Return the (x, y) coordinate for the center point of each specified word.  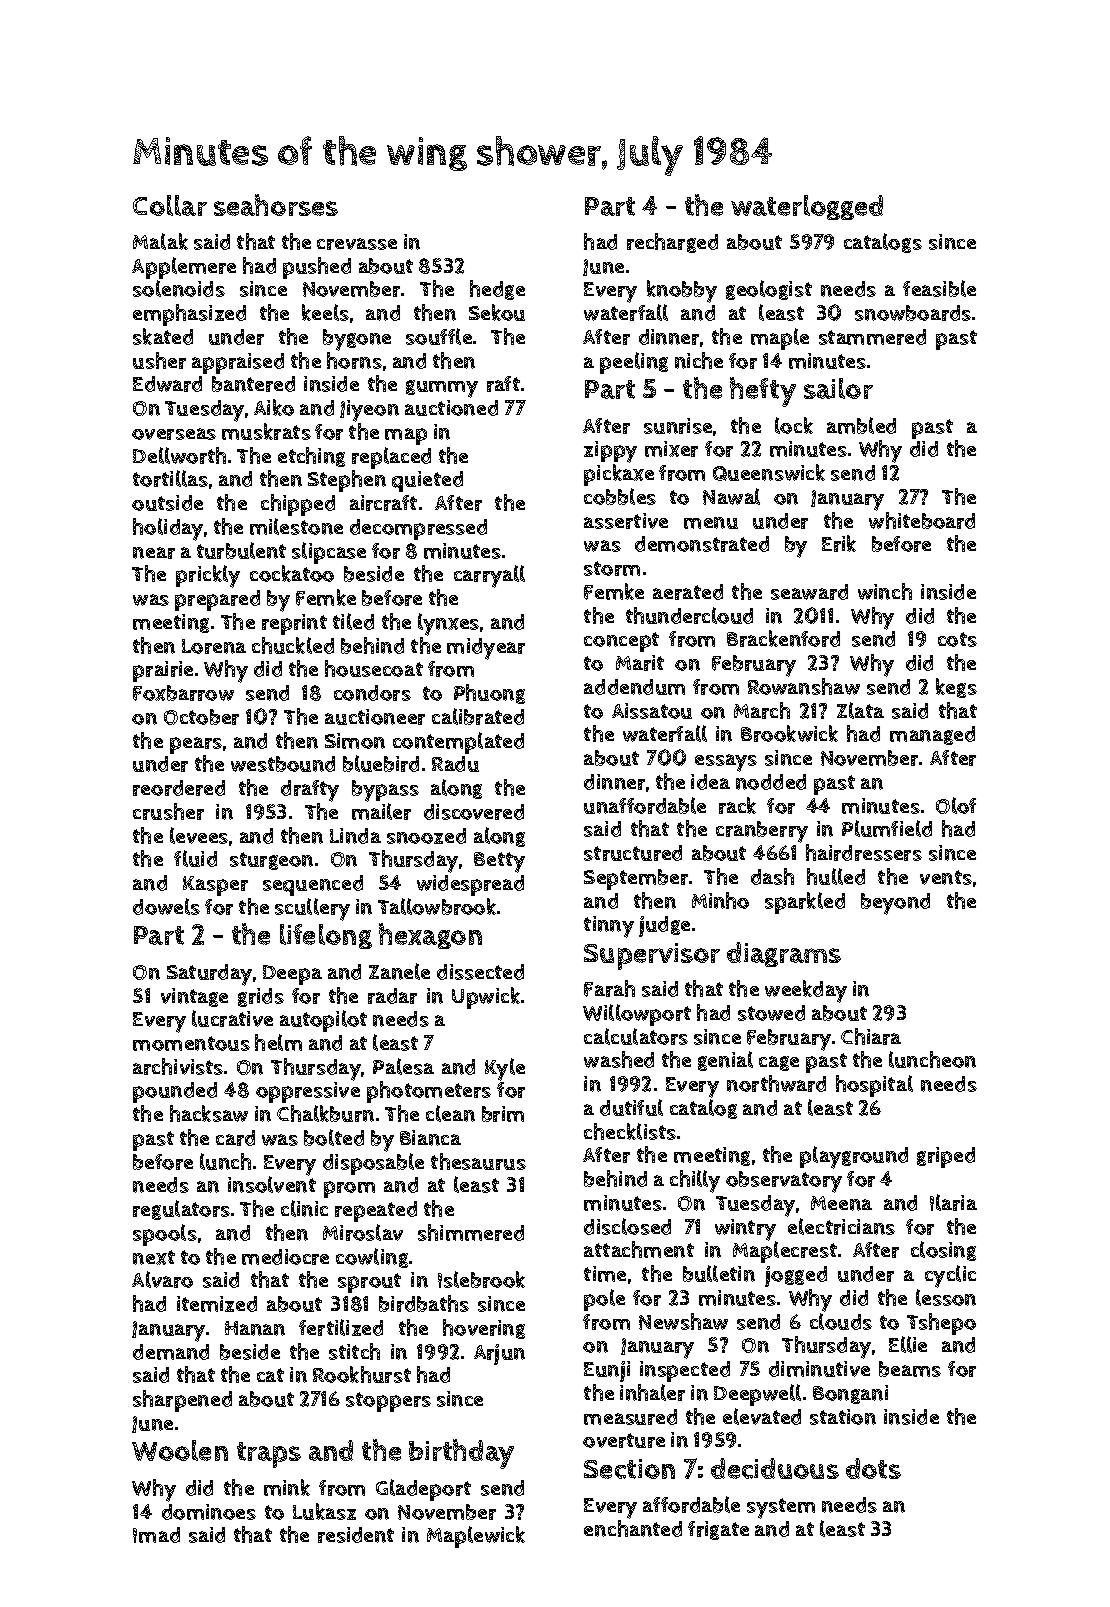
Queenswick (769, 472)
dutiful (631, 1107)
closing (943, 1251)
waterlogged (807, 207)
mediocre (285, 1257)
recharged (672, 243)
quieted (427, 481)
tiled (353, 621)
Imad (156, 1535)
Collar (170, 205)
